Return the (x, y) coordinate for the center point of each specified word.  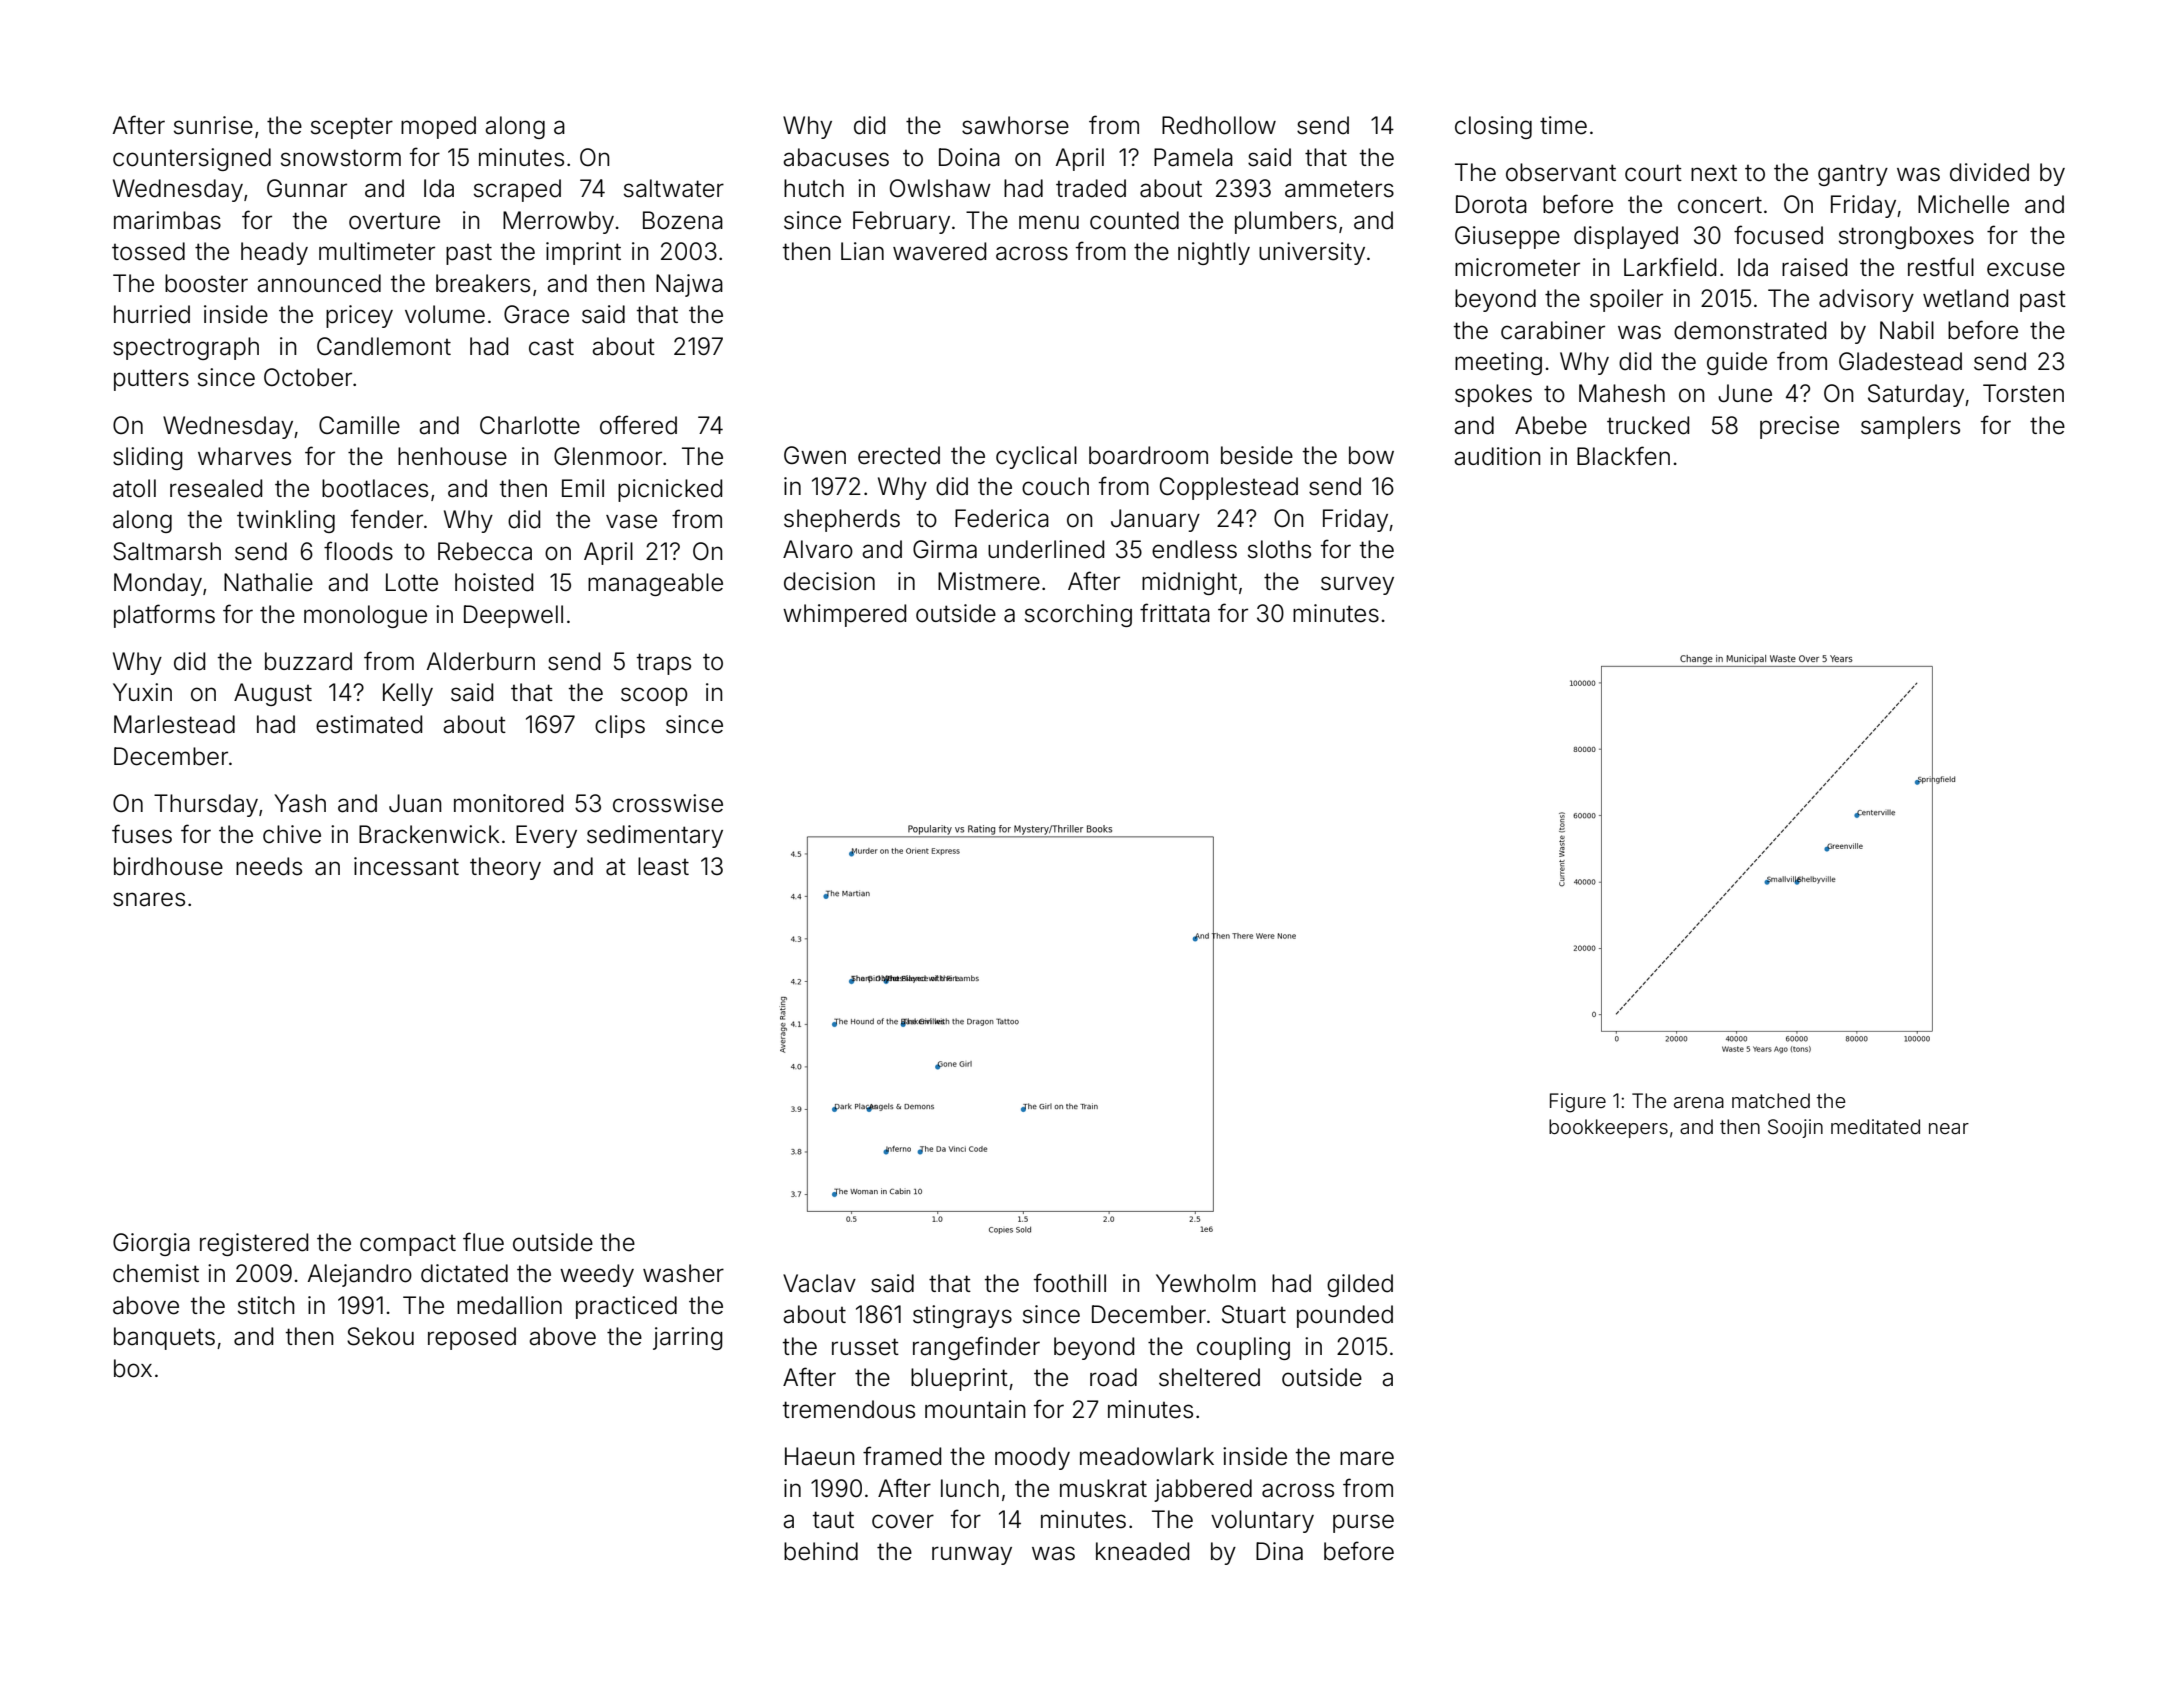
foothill (1070, 1283)
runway (972, 1555)
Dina (1279, 1551)
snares (149, 899)
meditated (1875, 1126)
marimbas (167, 220)
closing (1493, 127)
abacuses (836, 157)
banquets (164, 1338)
